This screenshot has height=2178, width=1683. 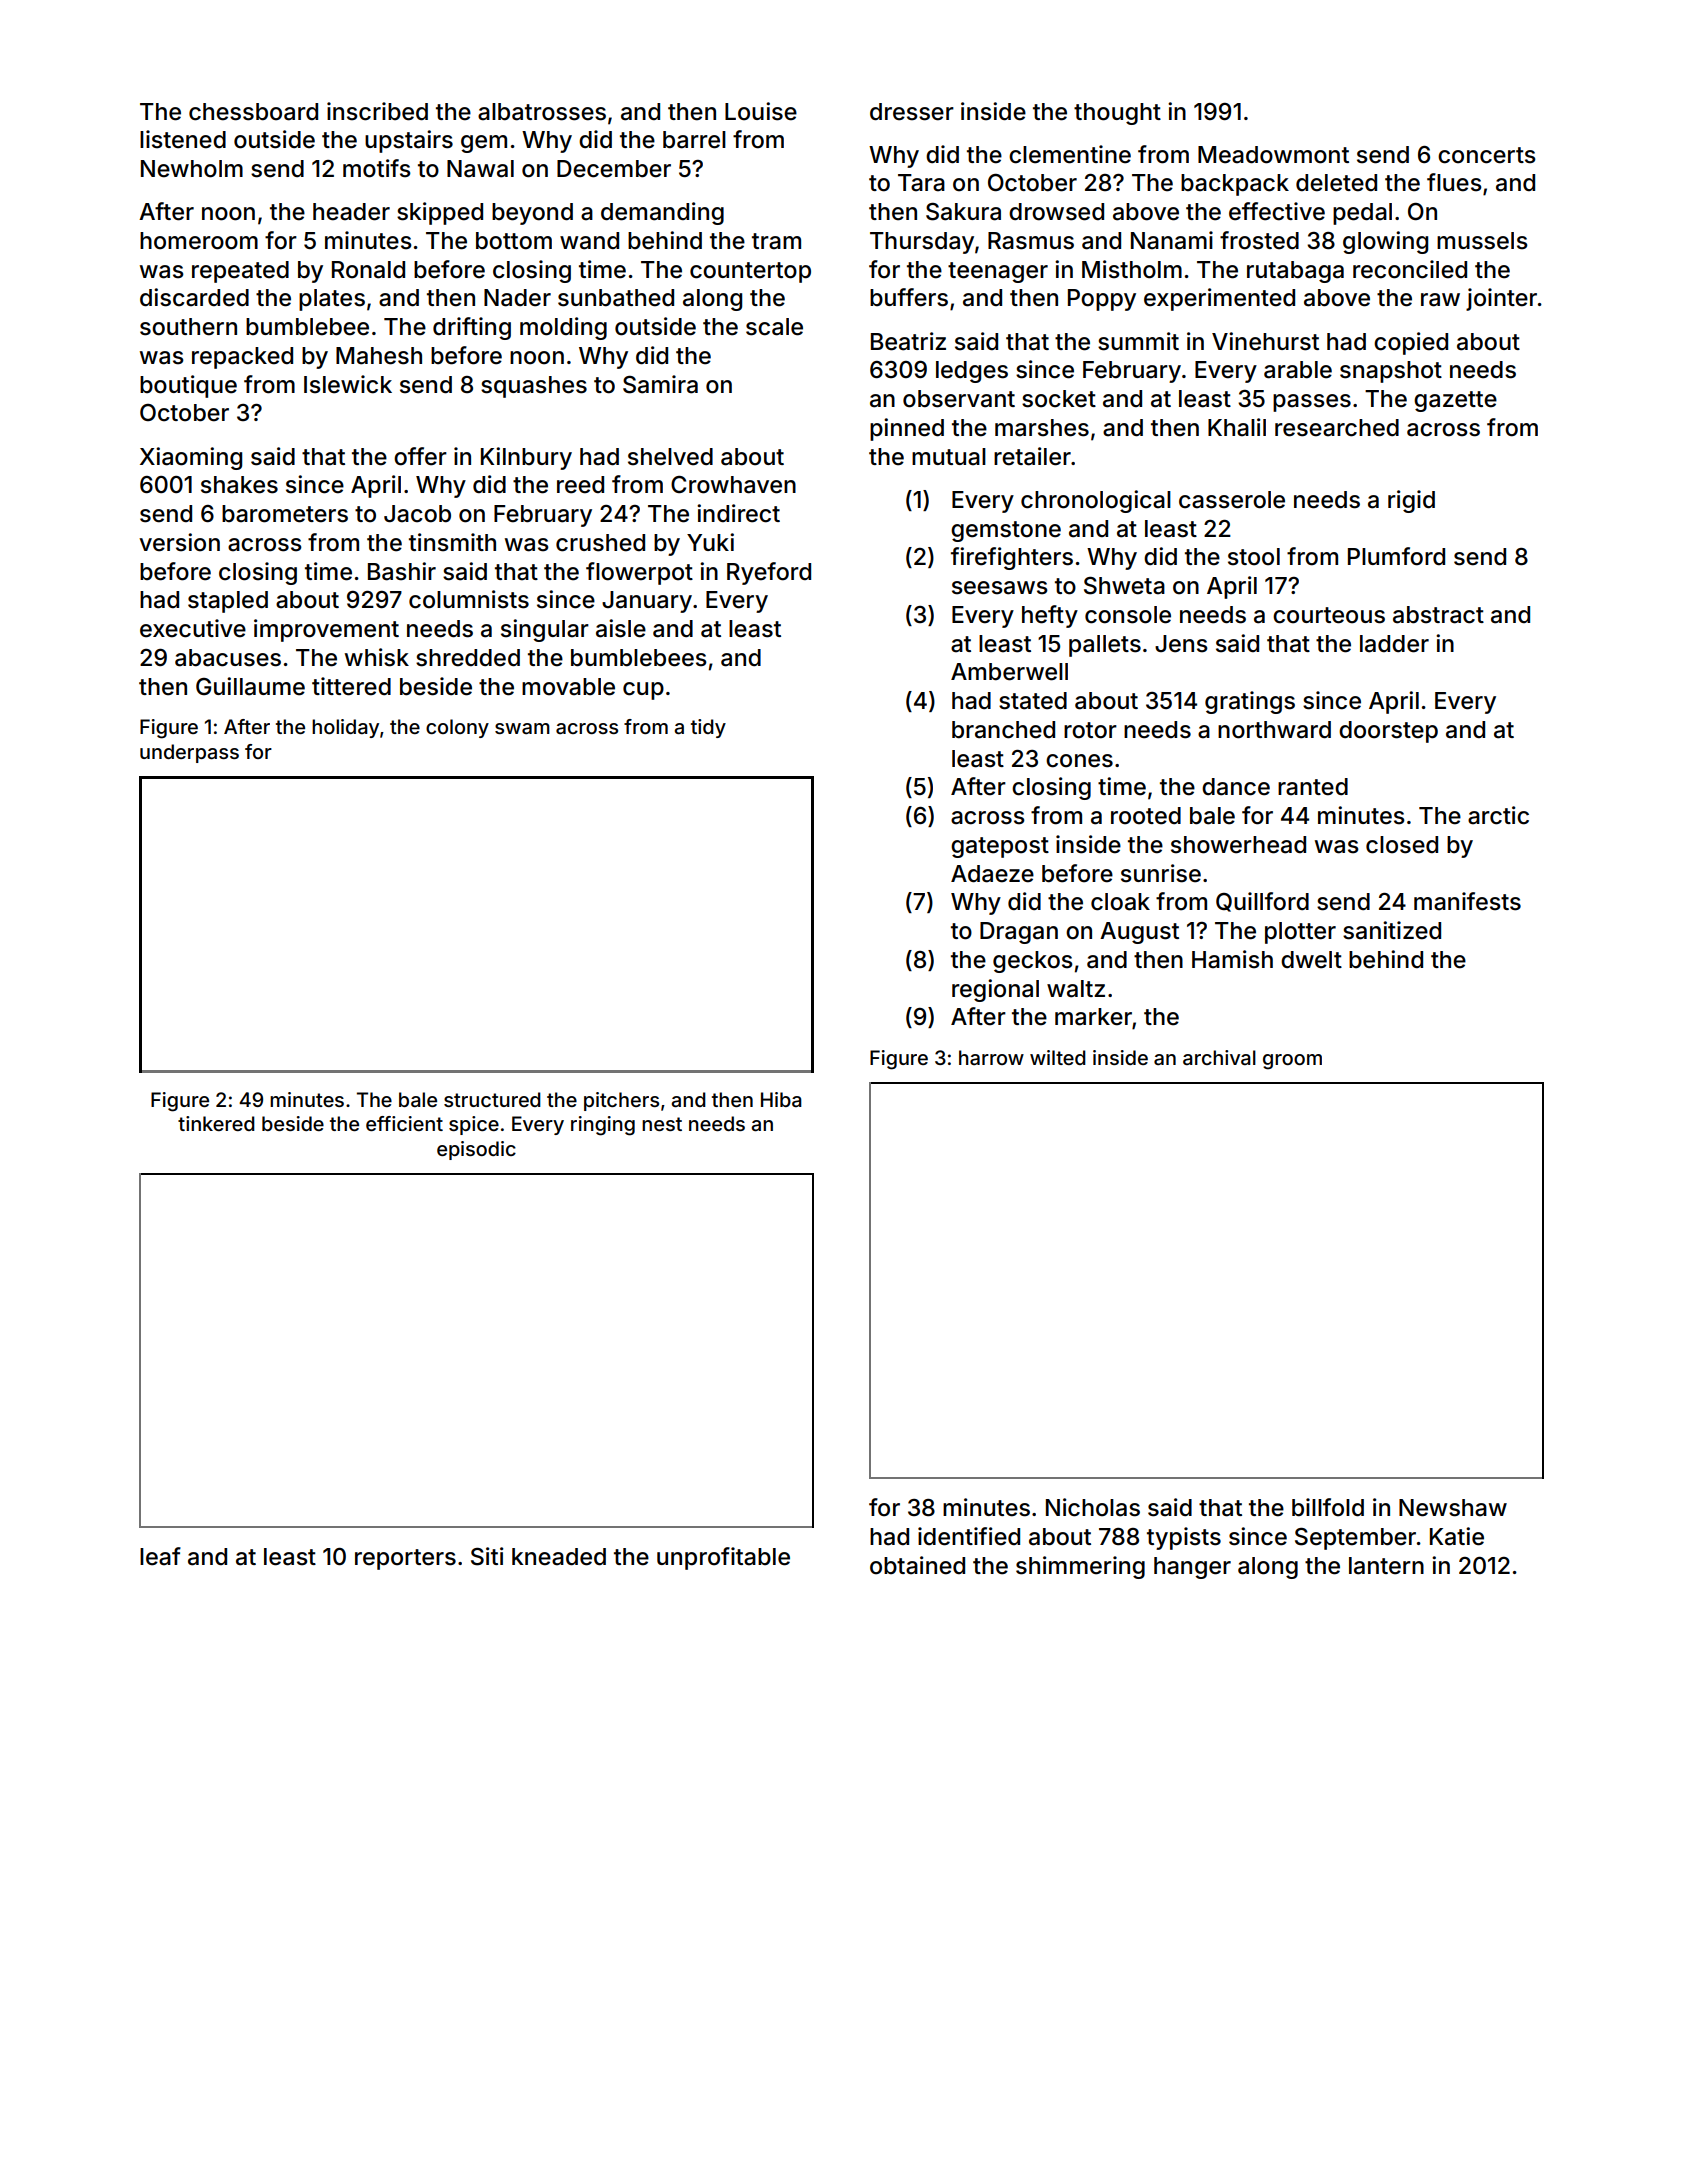 What do you see at coordinates (253, 112) in the screenshot?
I see `chessboard` at bounding box center [253, 112].
